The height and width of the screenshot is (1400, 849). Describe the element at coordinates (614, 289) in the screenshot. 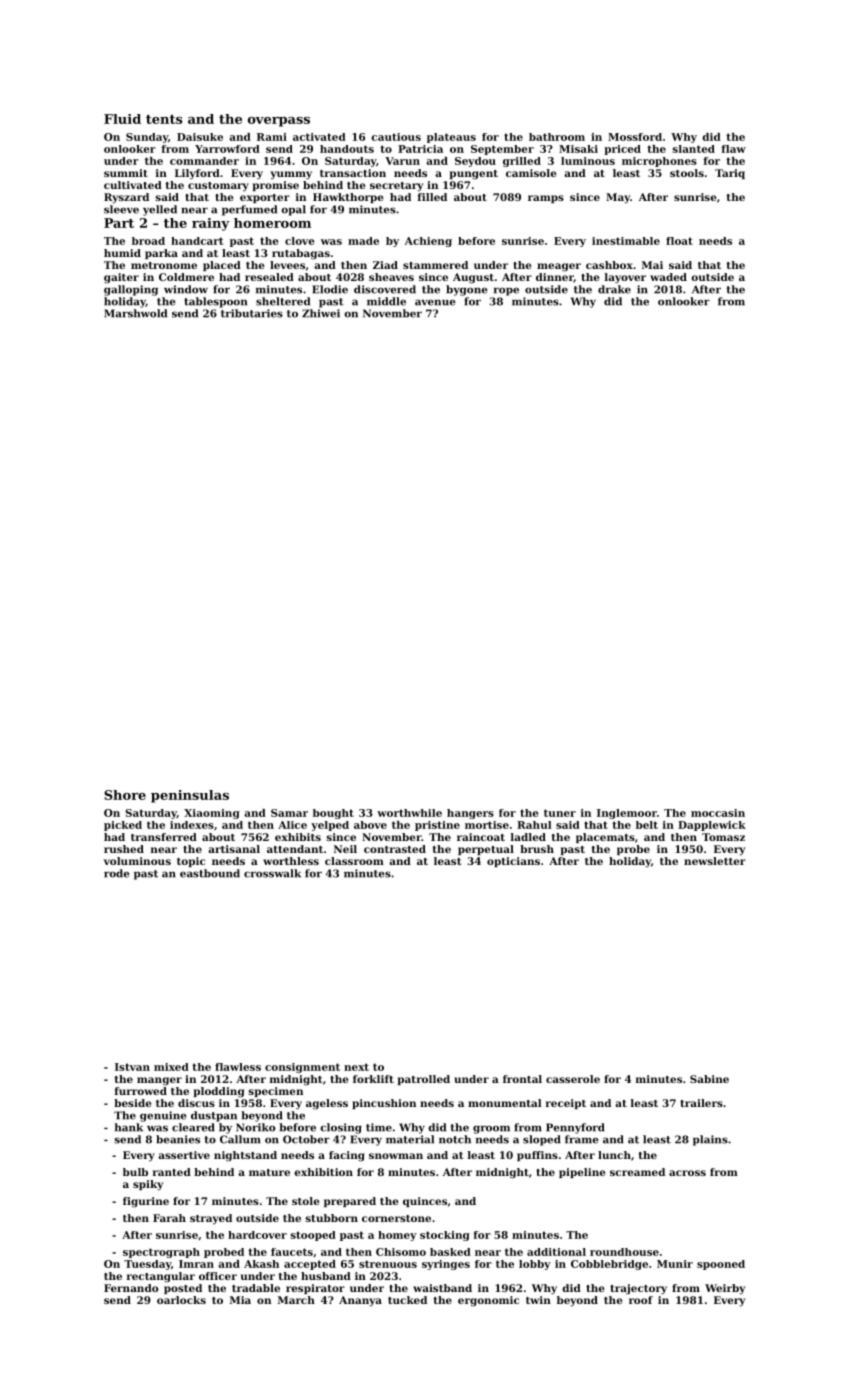

I see `drake` at that location.
